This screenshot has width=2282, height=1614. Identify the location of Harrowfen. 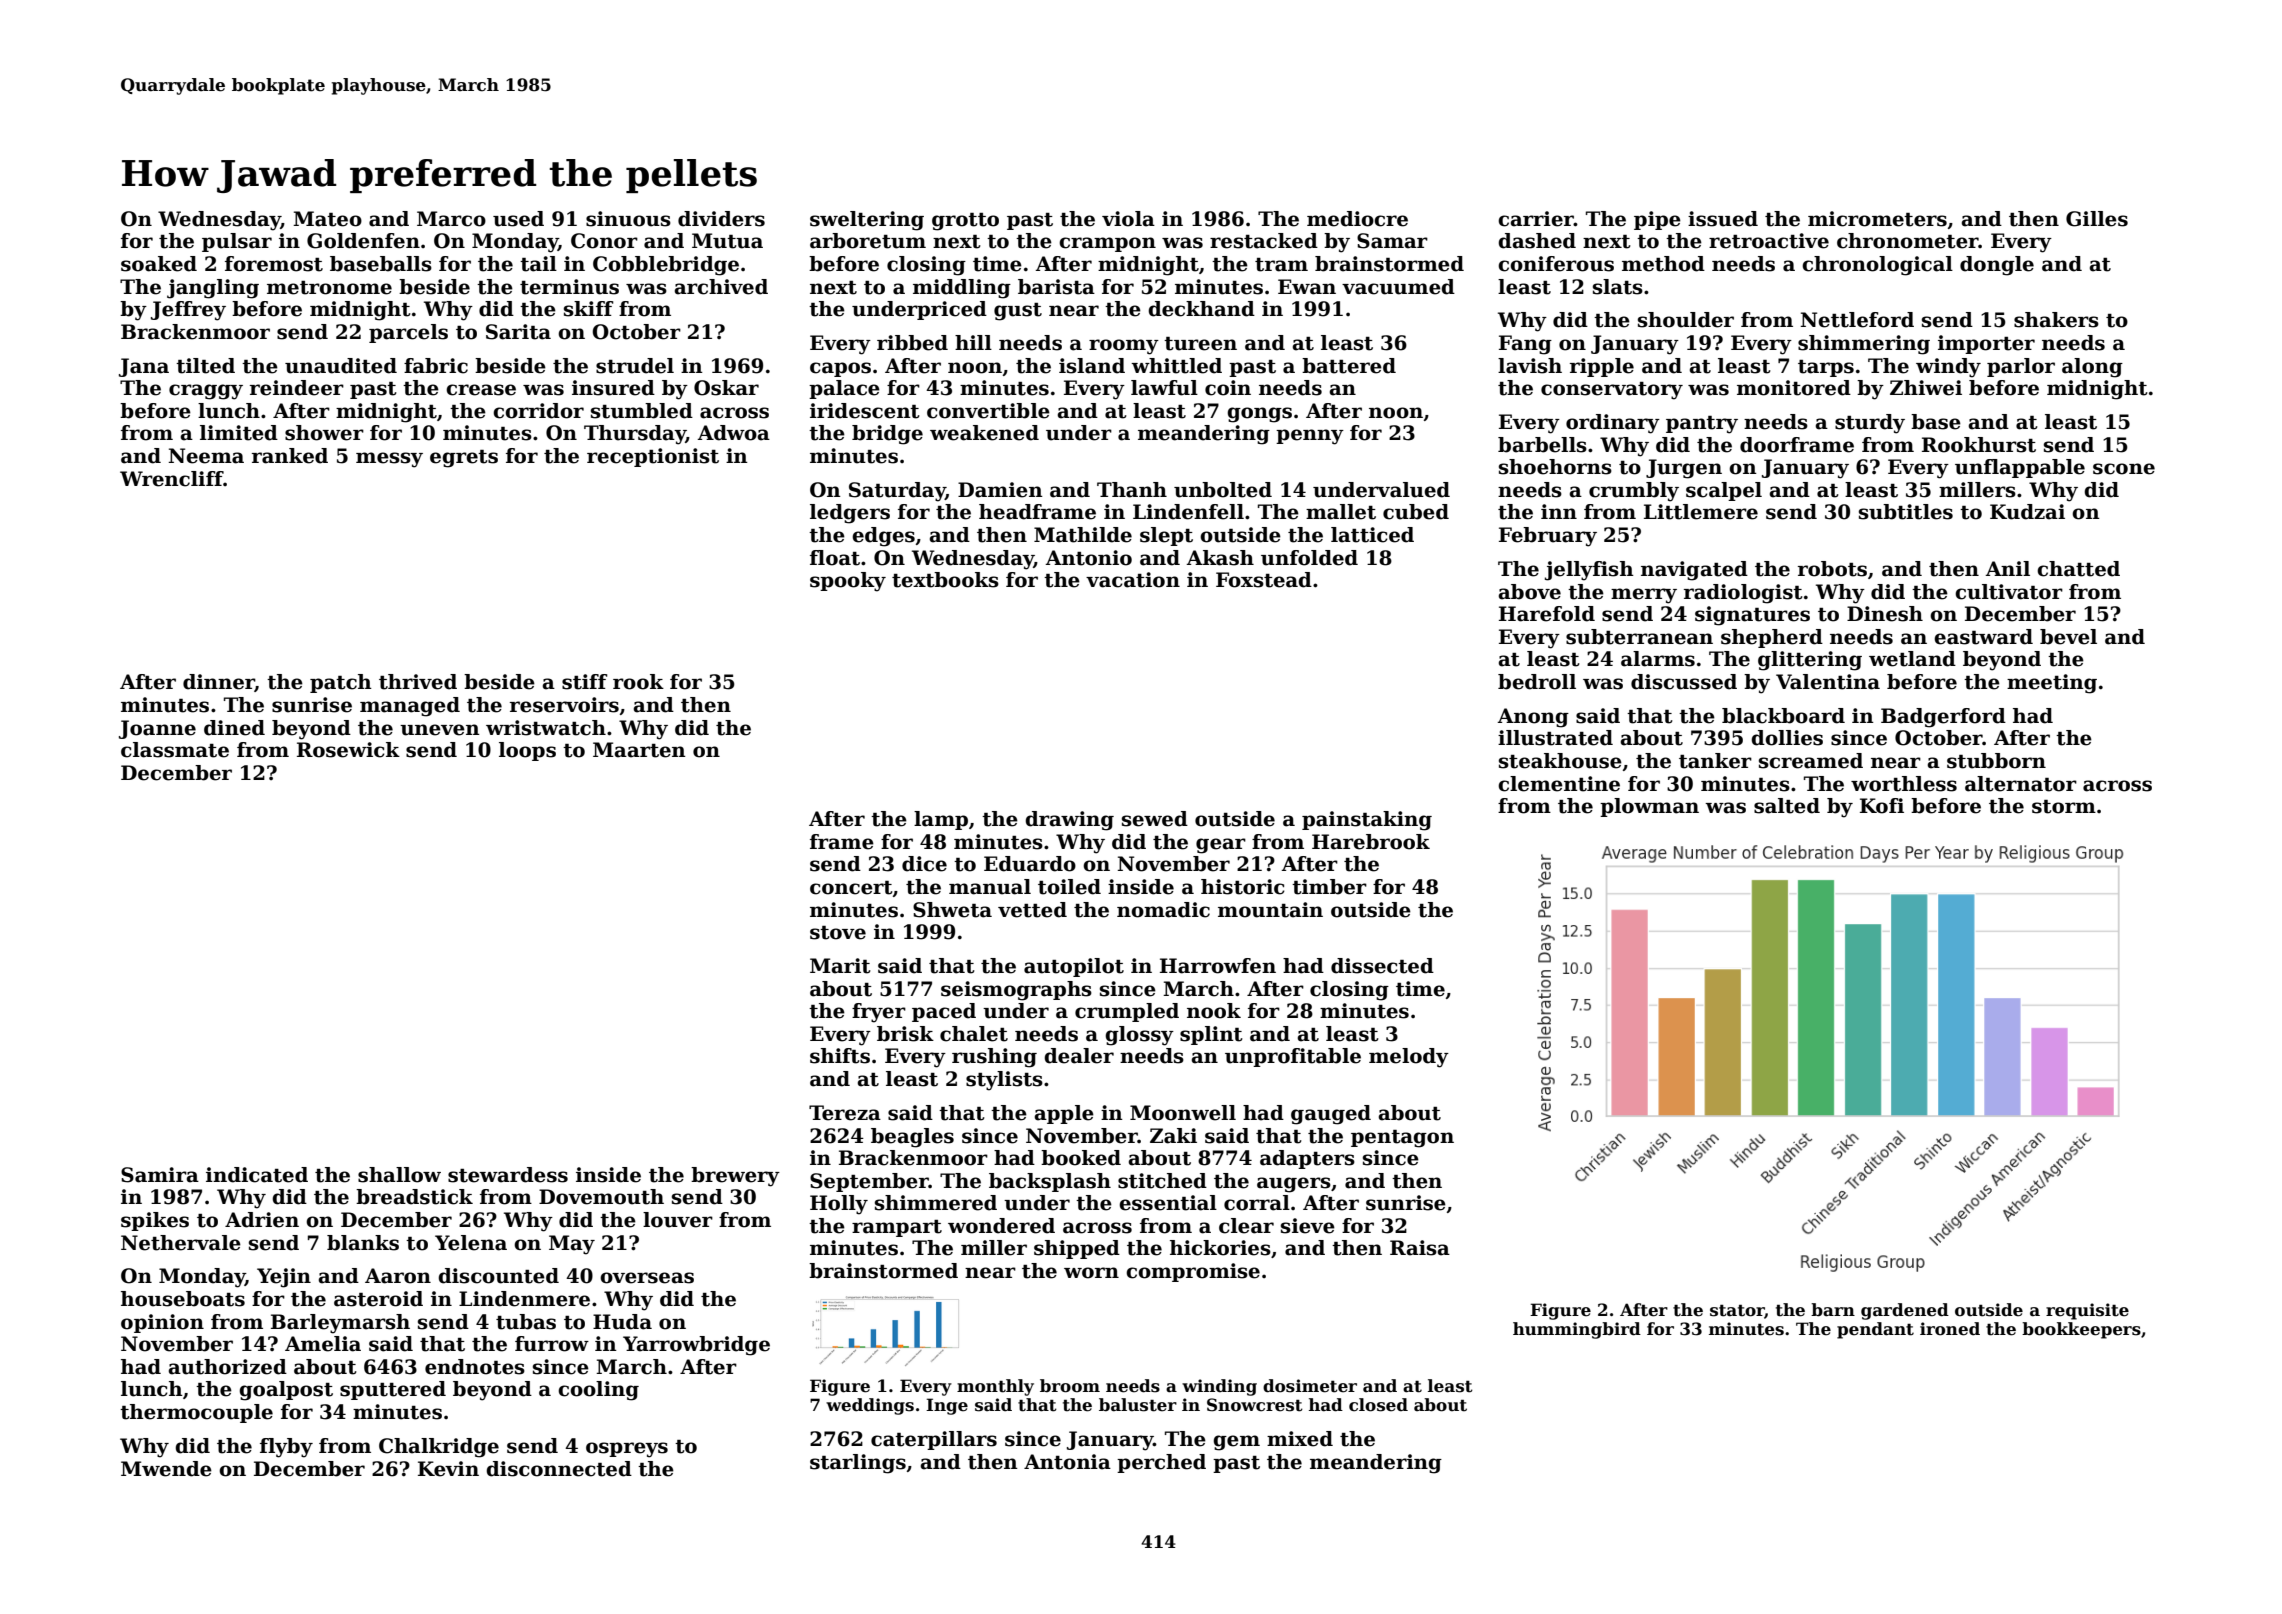
(1218, 966).
